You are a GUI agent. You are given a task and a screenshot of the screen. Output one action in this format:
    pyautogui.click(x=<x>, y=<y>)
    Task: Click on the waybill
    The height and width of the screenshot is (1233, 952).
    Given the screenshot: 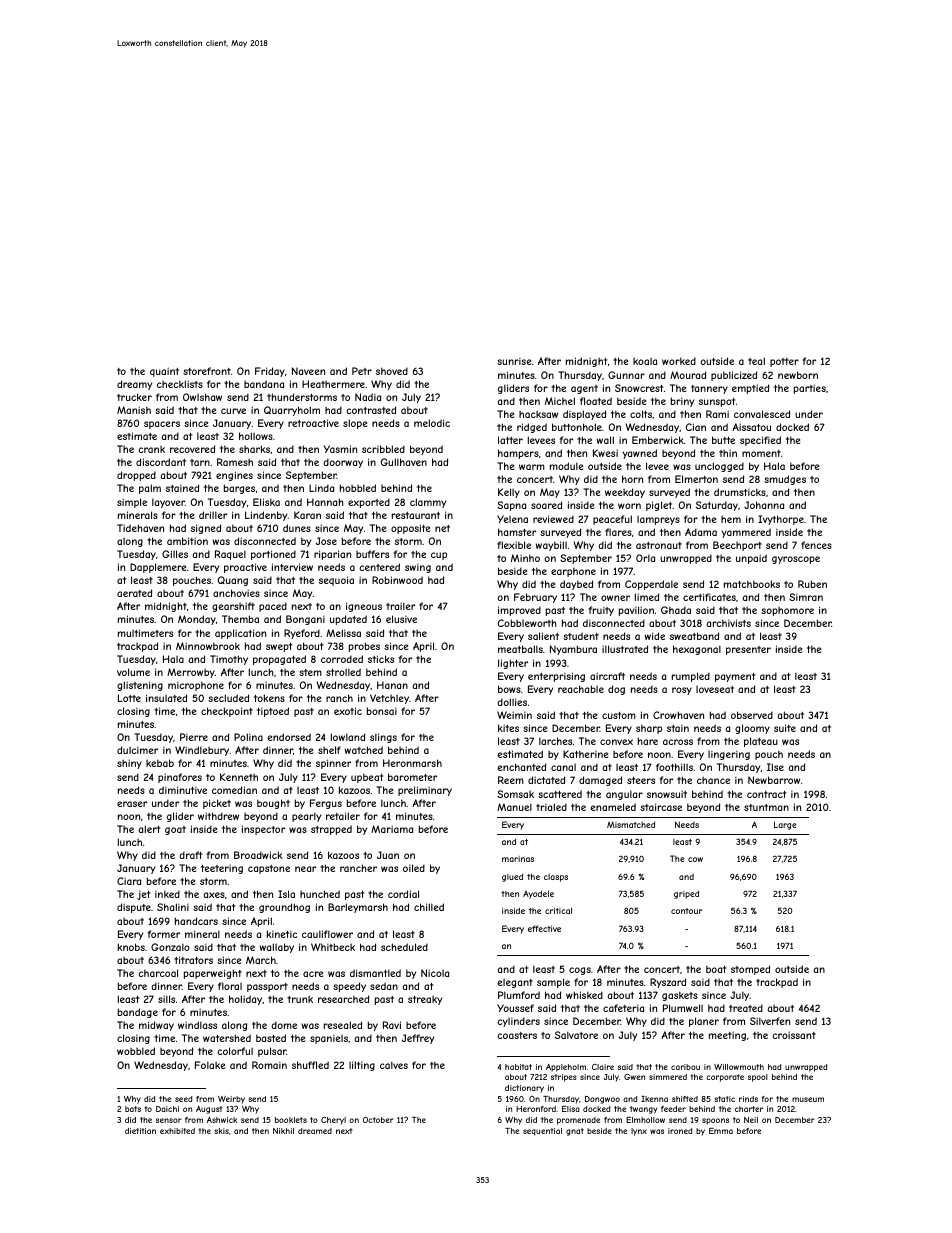 What is the action you would take?
    pyautogui.click(x=551, y=546)
